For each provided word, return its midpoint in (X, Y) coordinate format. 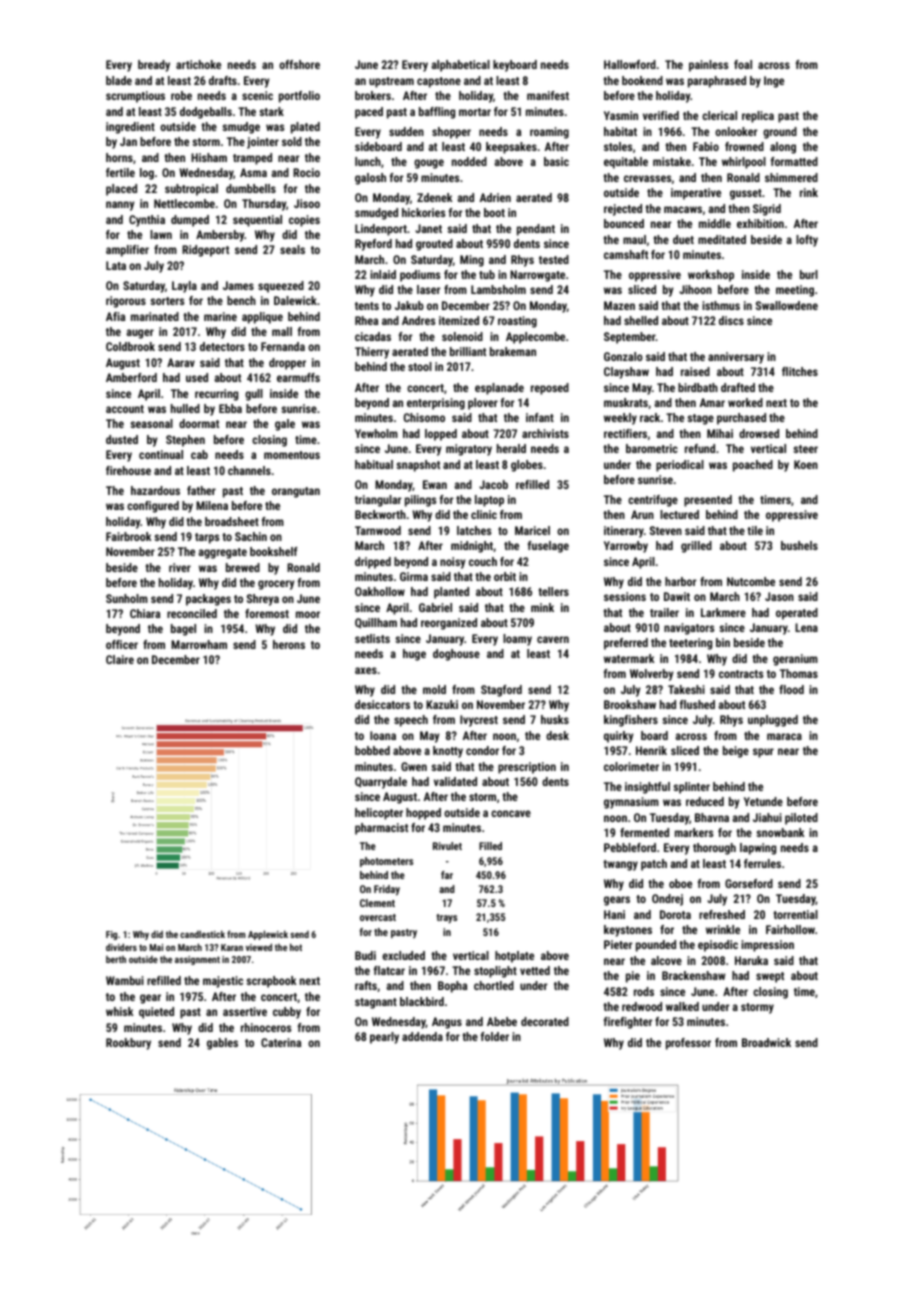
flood (791, 689)
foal (743, 64)
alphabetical (460, 66)
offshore (299, 64)
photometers (386, 862)
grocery (276, 585)
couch (483, 561)
